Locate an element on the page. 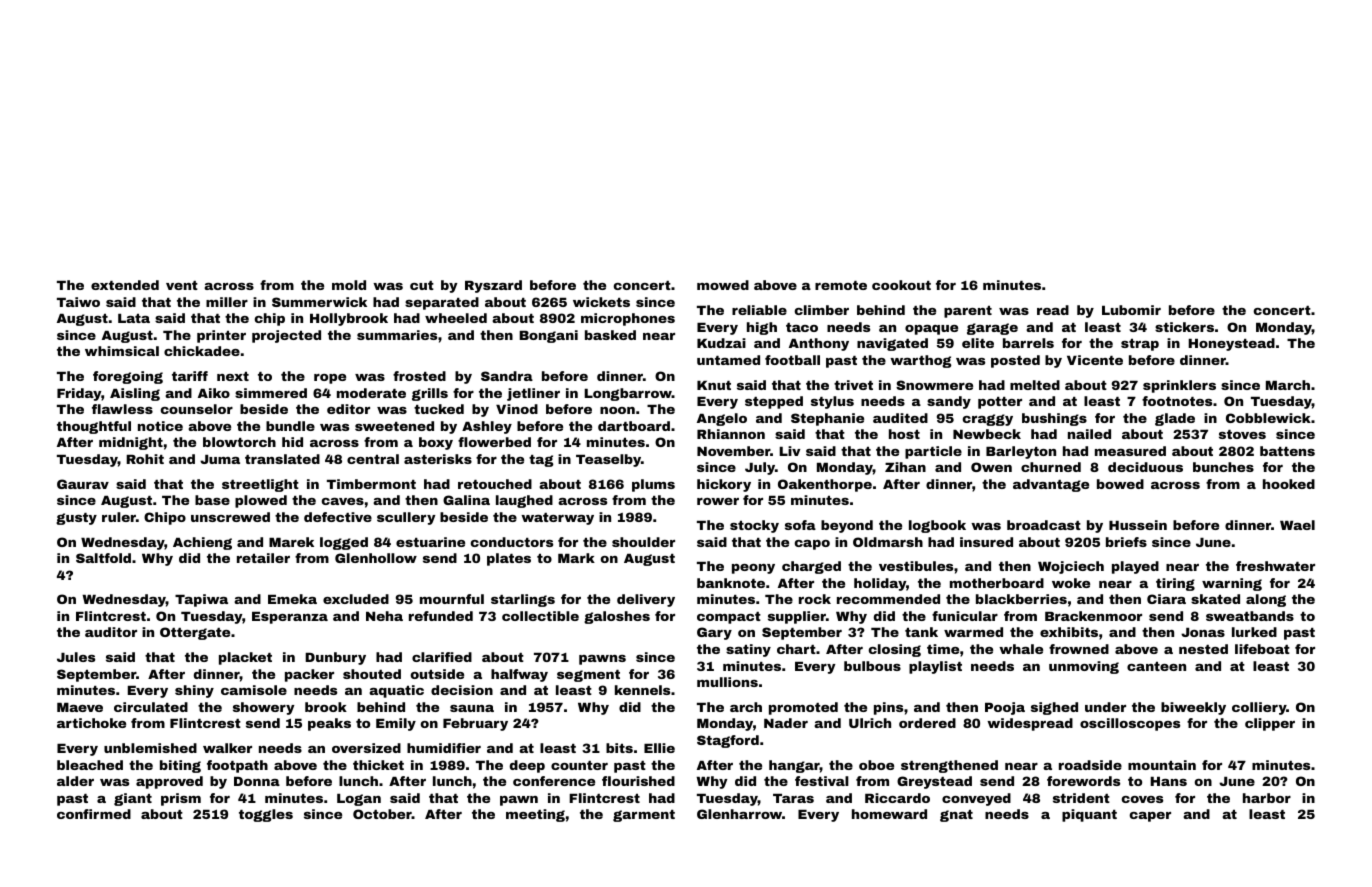 This document has height=887, width=1372. stickers is located at coordinates (1184, 327).
